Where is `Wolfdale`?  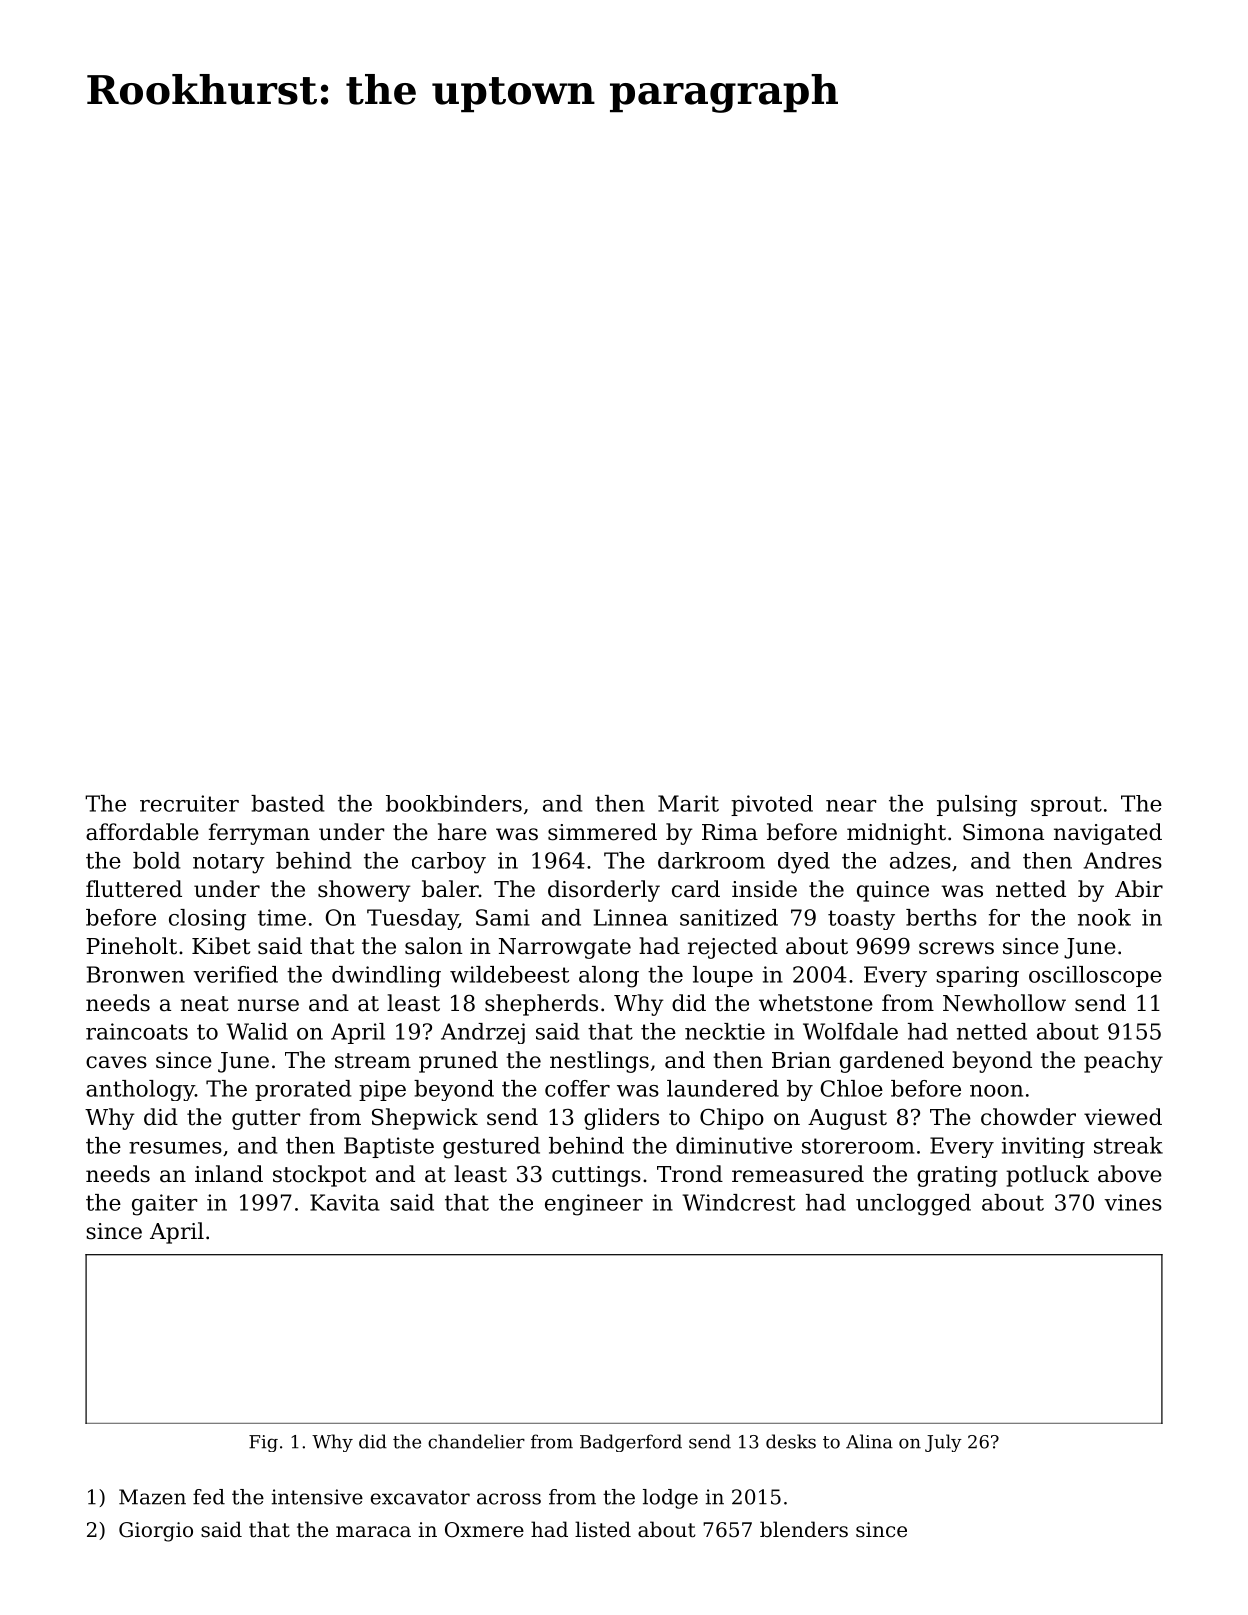 Wolfdale is located at coordinates (850, 1031).
